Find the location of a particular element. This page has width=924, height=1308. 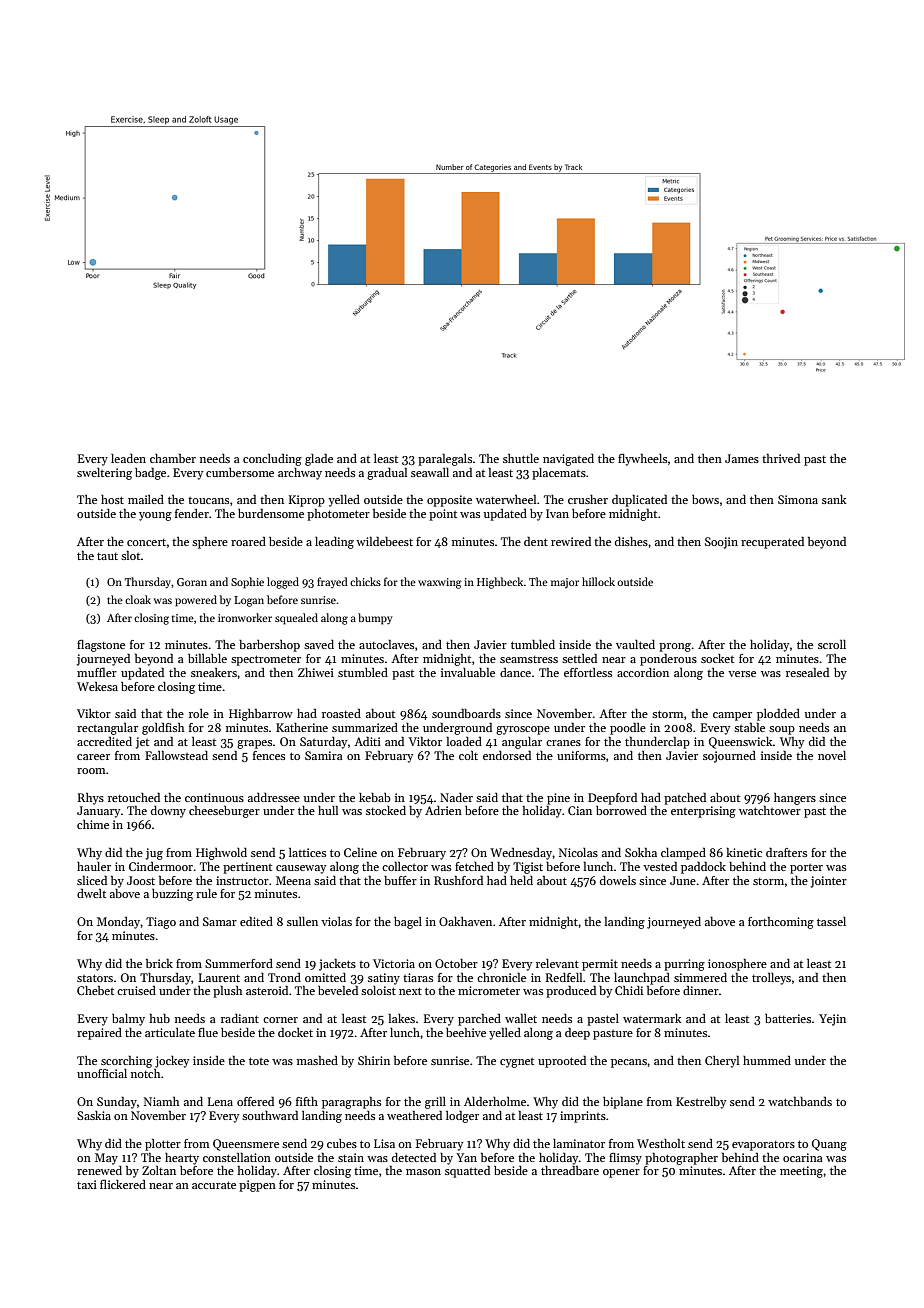

powered is located at coordinates (196, 601).
